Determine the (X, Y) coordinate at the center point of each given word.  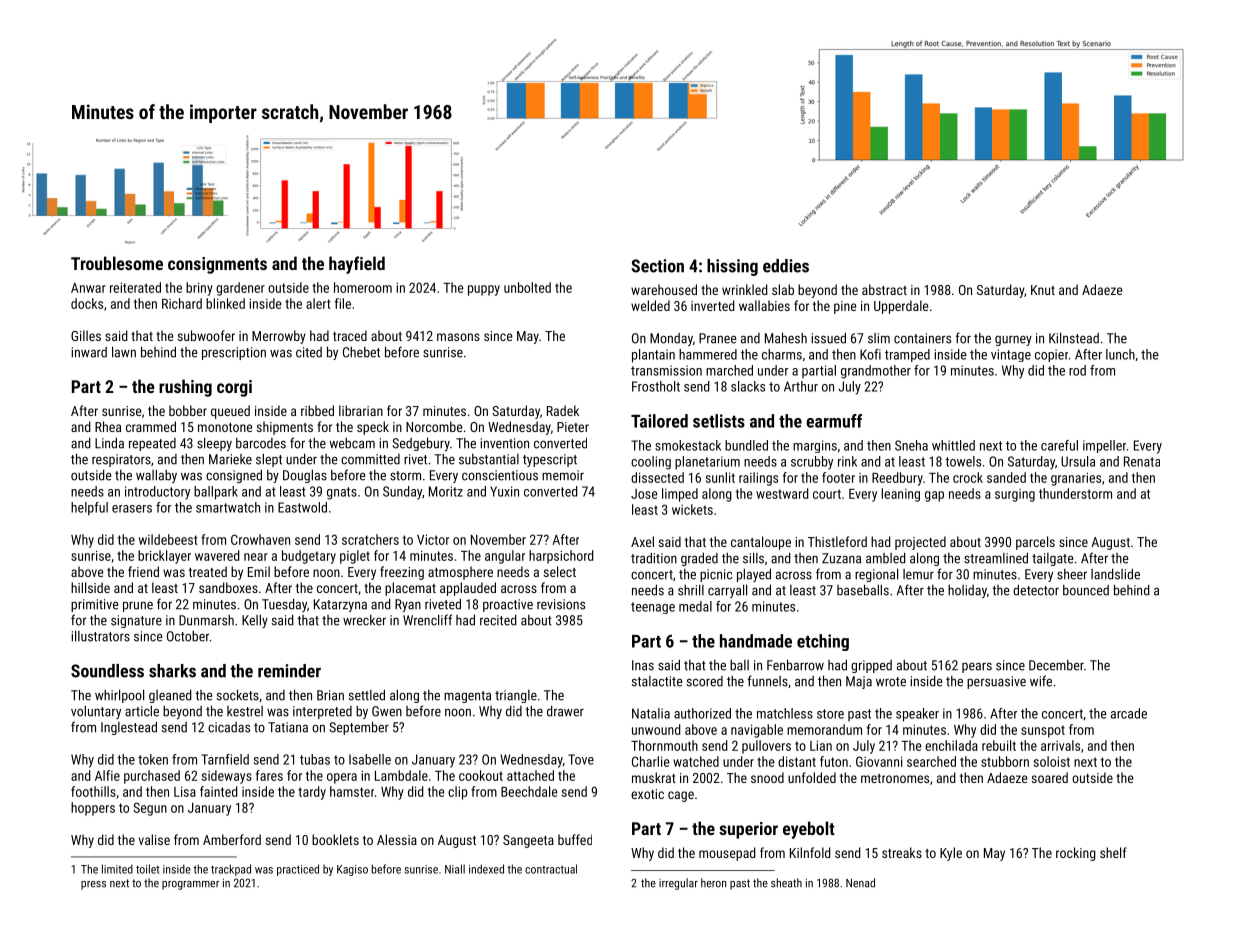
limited (117, 869)
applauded (468, 589)
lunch (1120, 354)
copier (1051, 355)
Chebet (361, 352)
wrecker (364, 620)
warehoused (664, 289)
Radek (563, 410)
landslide (1115, 574)
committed (370, 459)
